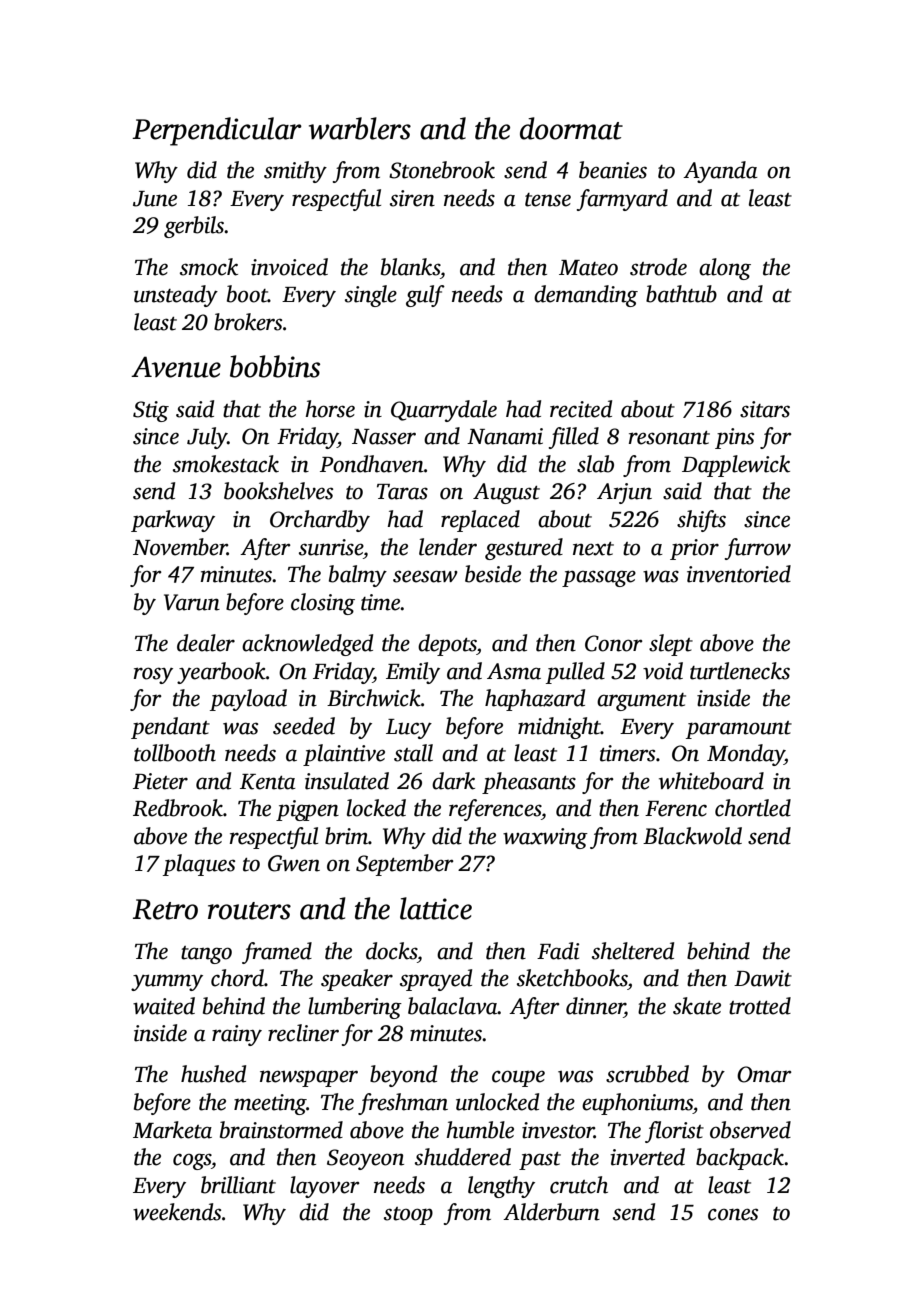 The width and height of the document is (924, 1311). I want to click on dark, so click(453, 781).
